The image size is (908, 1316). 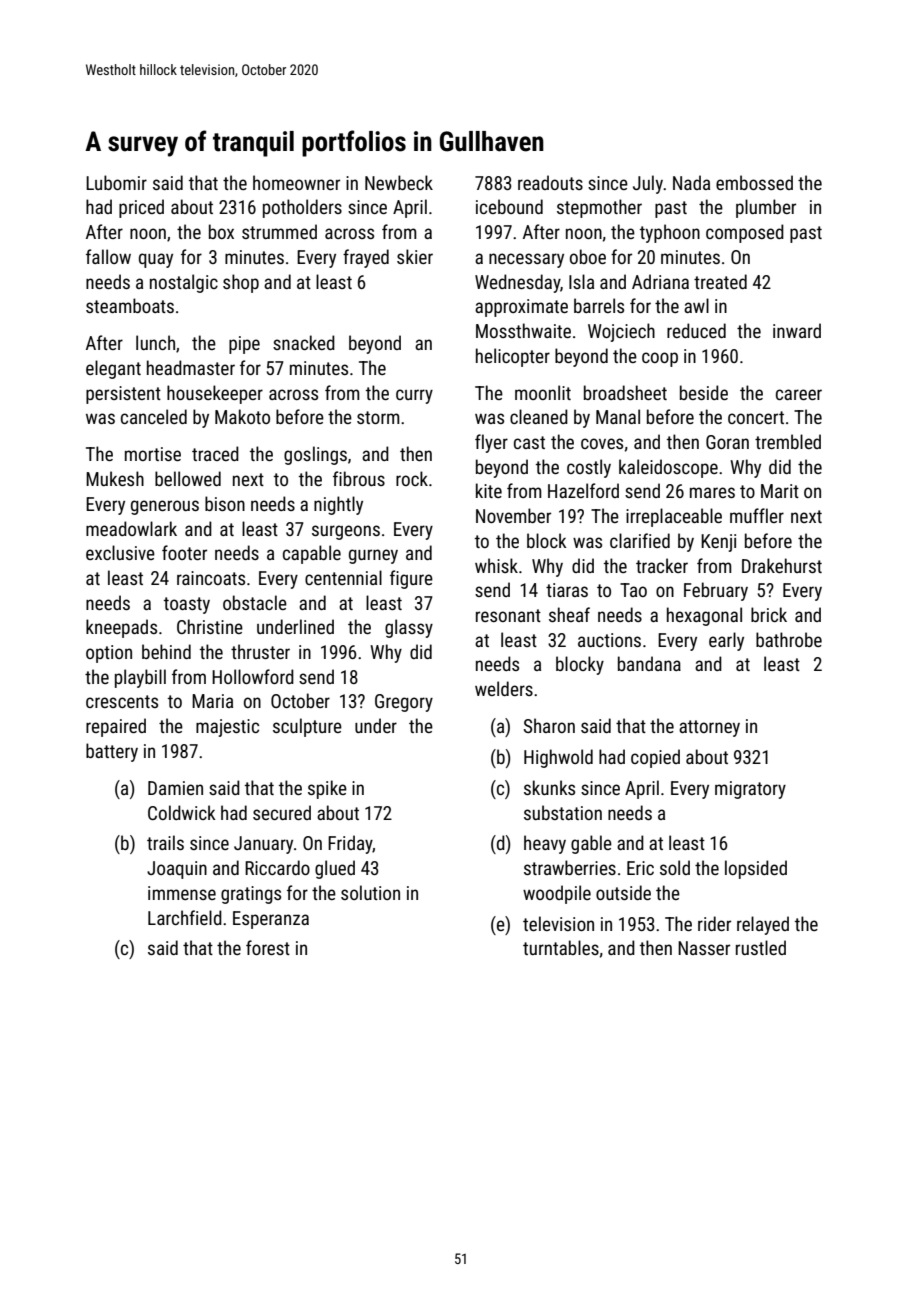 I want to click on Joaquin, so click(x=177, y=870).
